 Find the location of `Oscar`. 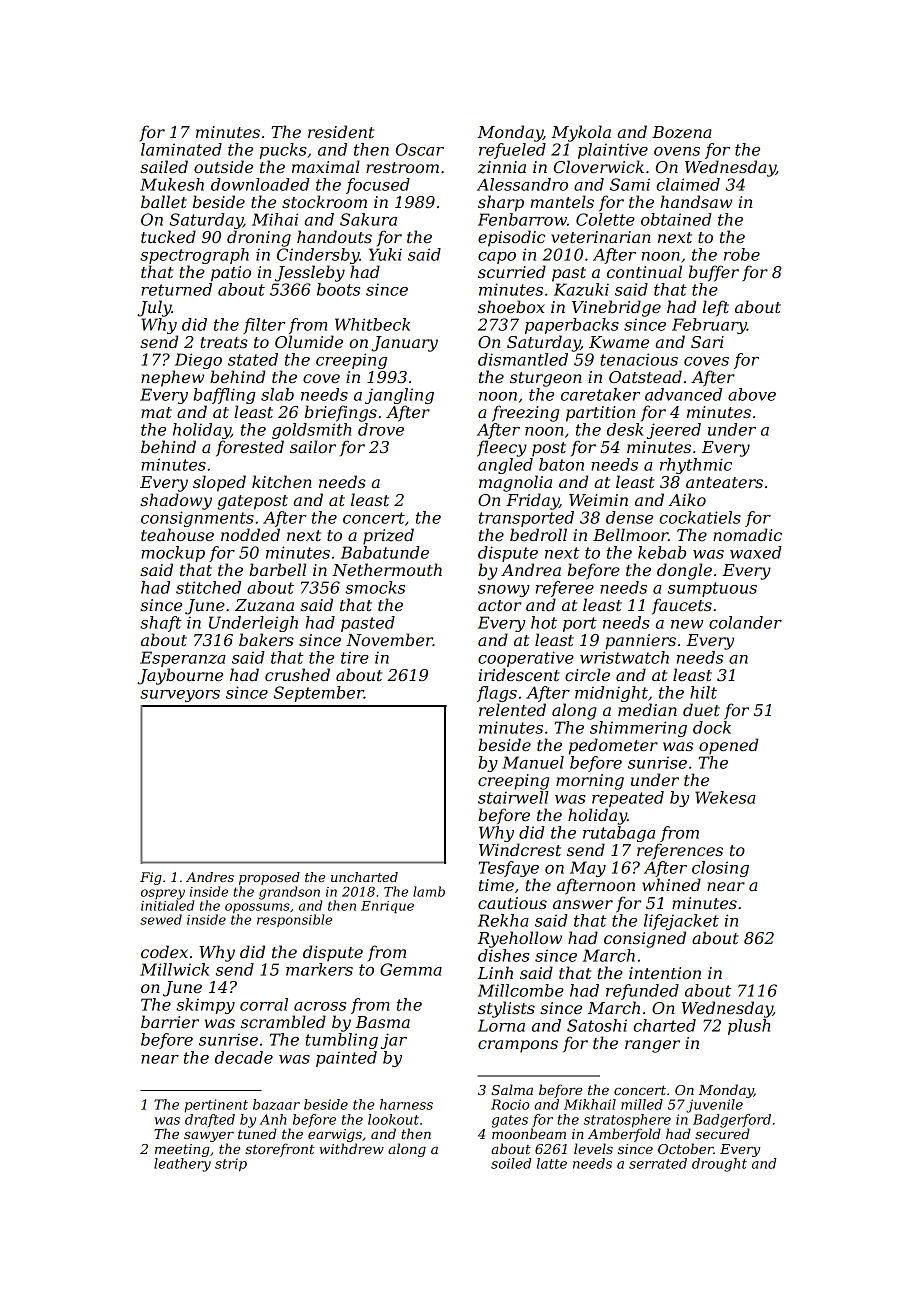

Oscar is located at coordinates (420, 149).
